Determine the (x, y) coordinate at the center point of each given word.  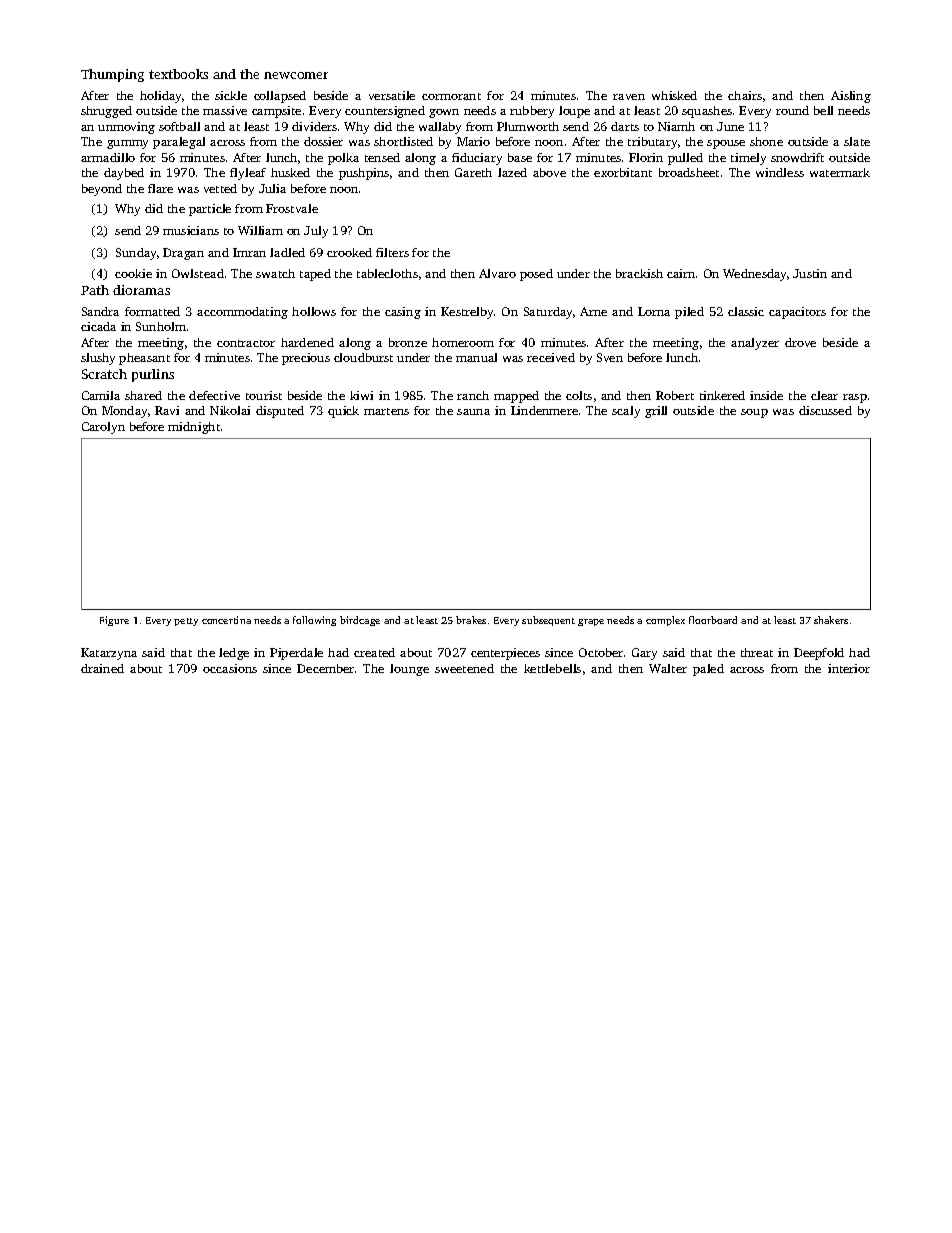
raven (629, 97)
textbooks (178, 74)
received (551, 357)
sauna (473, 412)
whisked (674, 95)
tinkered (722, 395)
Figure (114, 621)
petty (186, 622)
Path (95, 290)
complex (665, 621)
